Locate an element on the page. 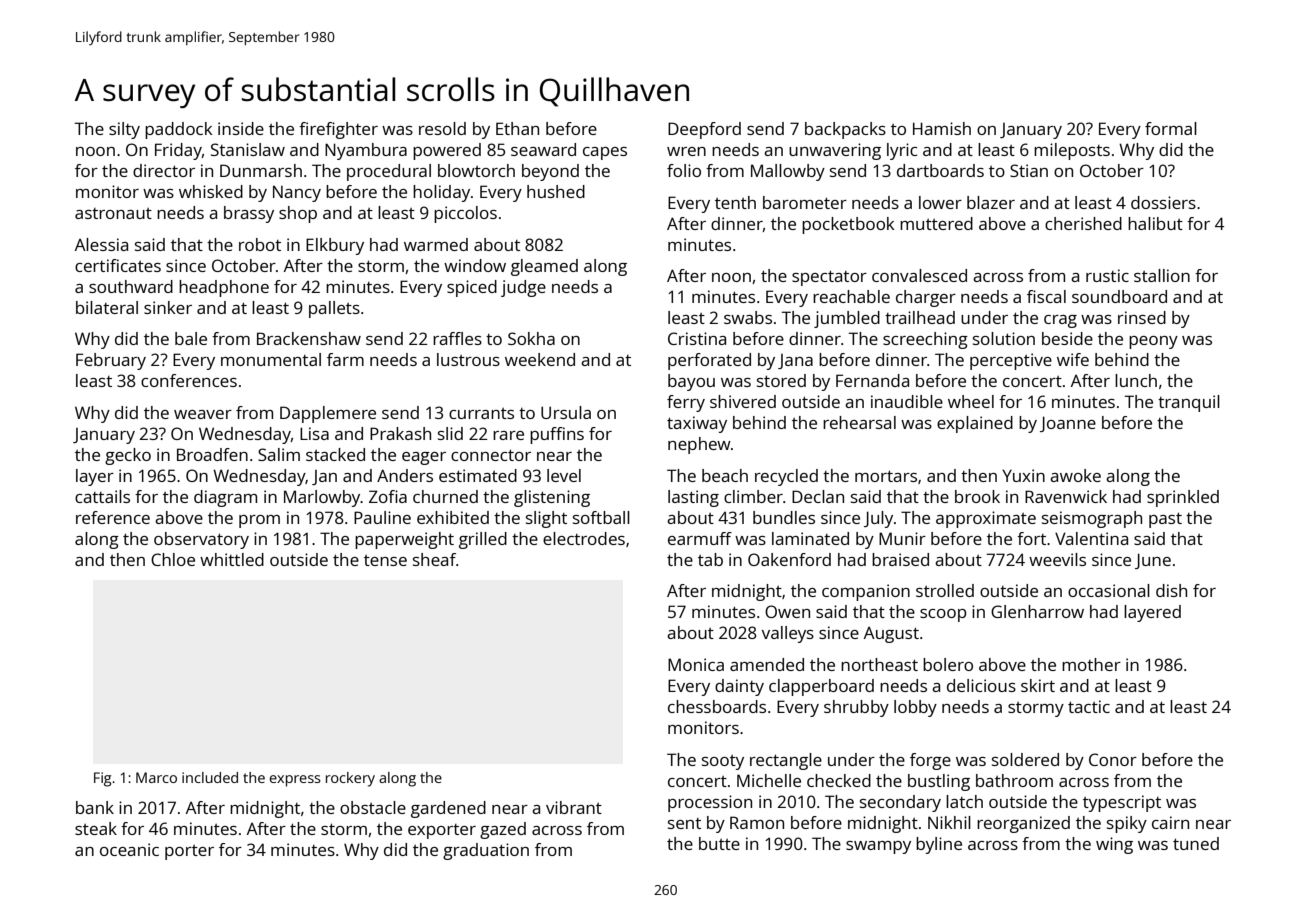  rehearsal is located at coordinates (859, 422).
